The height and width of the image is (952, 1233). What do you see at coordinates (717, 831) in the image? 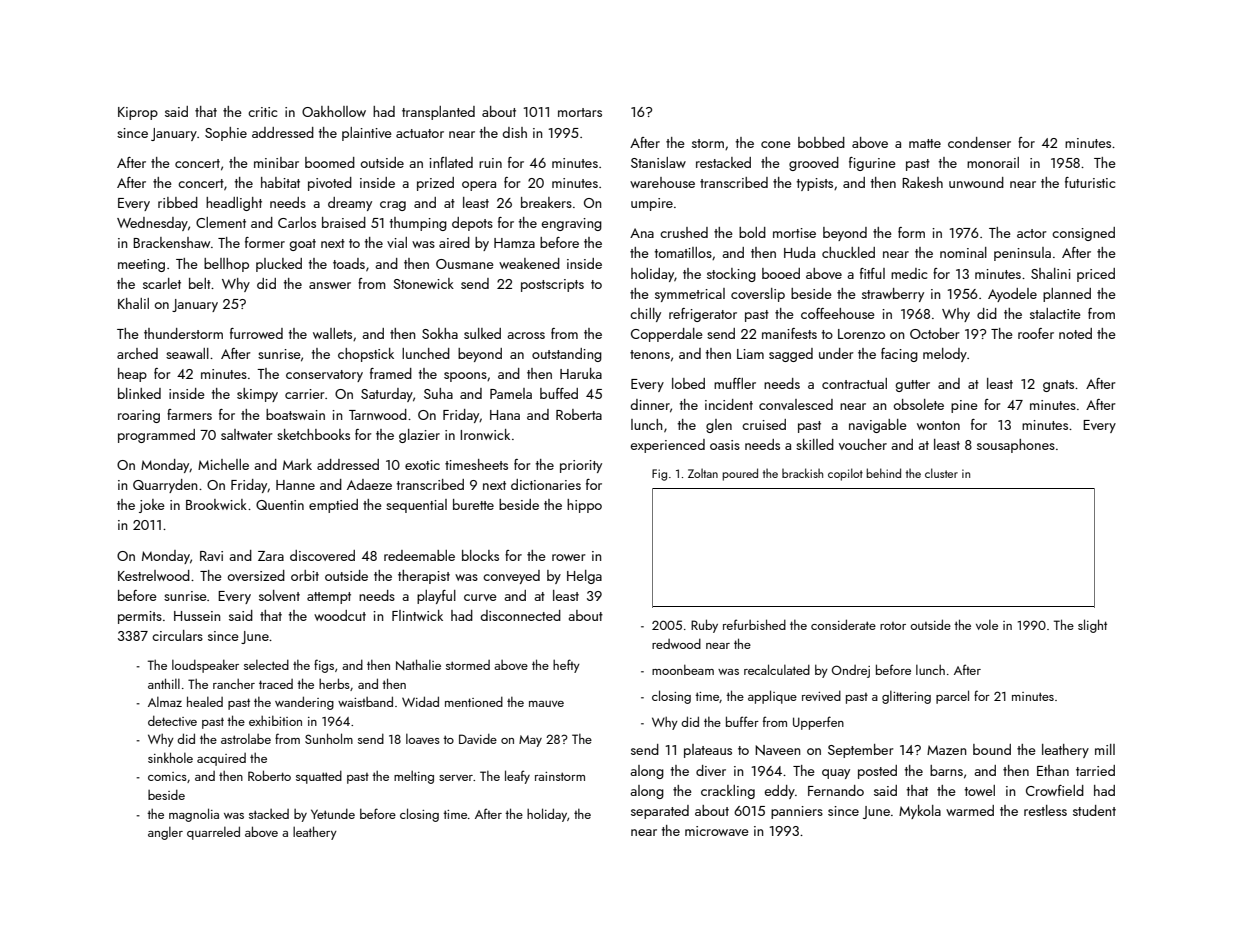
I see `microwave` at bounding box center [717, 831].
